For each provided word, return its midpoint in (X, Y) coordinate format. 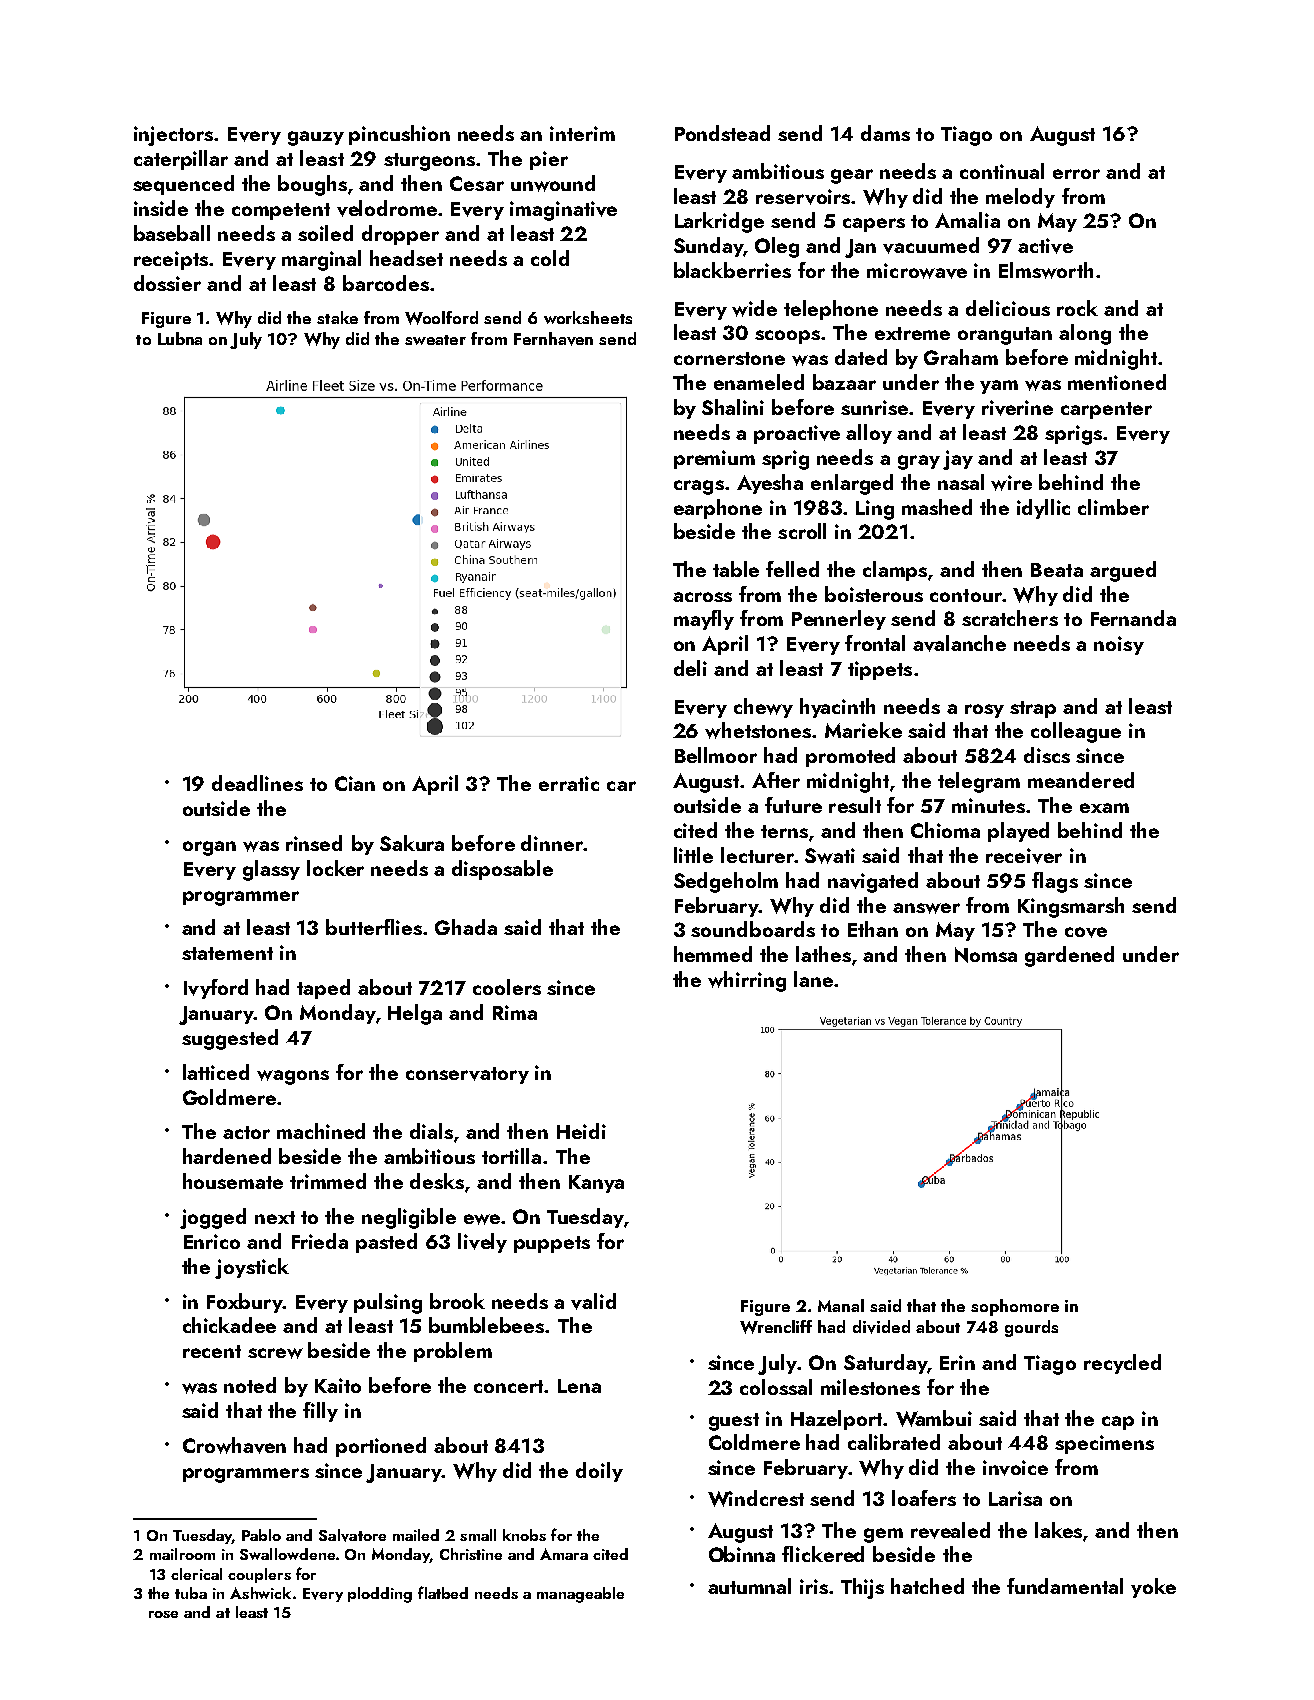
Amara (564, 1554)
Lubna (180, 338)
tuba (191, 1593)
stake (337, 317)
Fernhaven (553, 339)
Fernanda (1133, 618)
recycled (1122, 1364)
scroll (802, 531)
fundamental (1065, 1586)
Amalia (967, 220)
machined (321, 1131)
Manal (841, 1305)
